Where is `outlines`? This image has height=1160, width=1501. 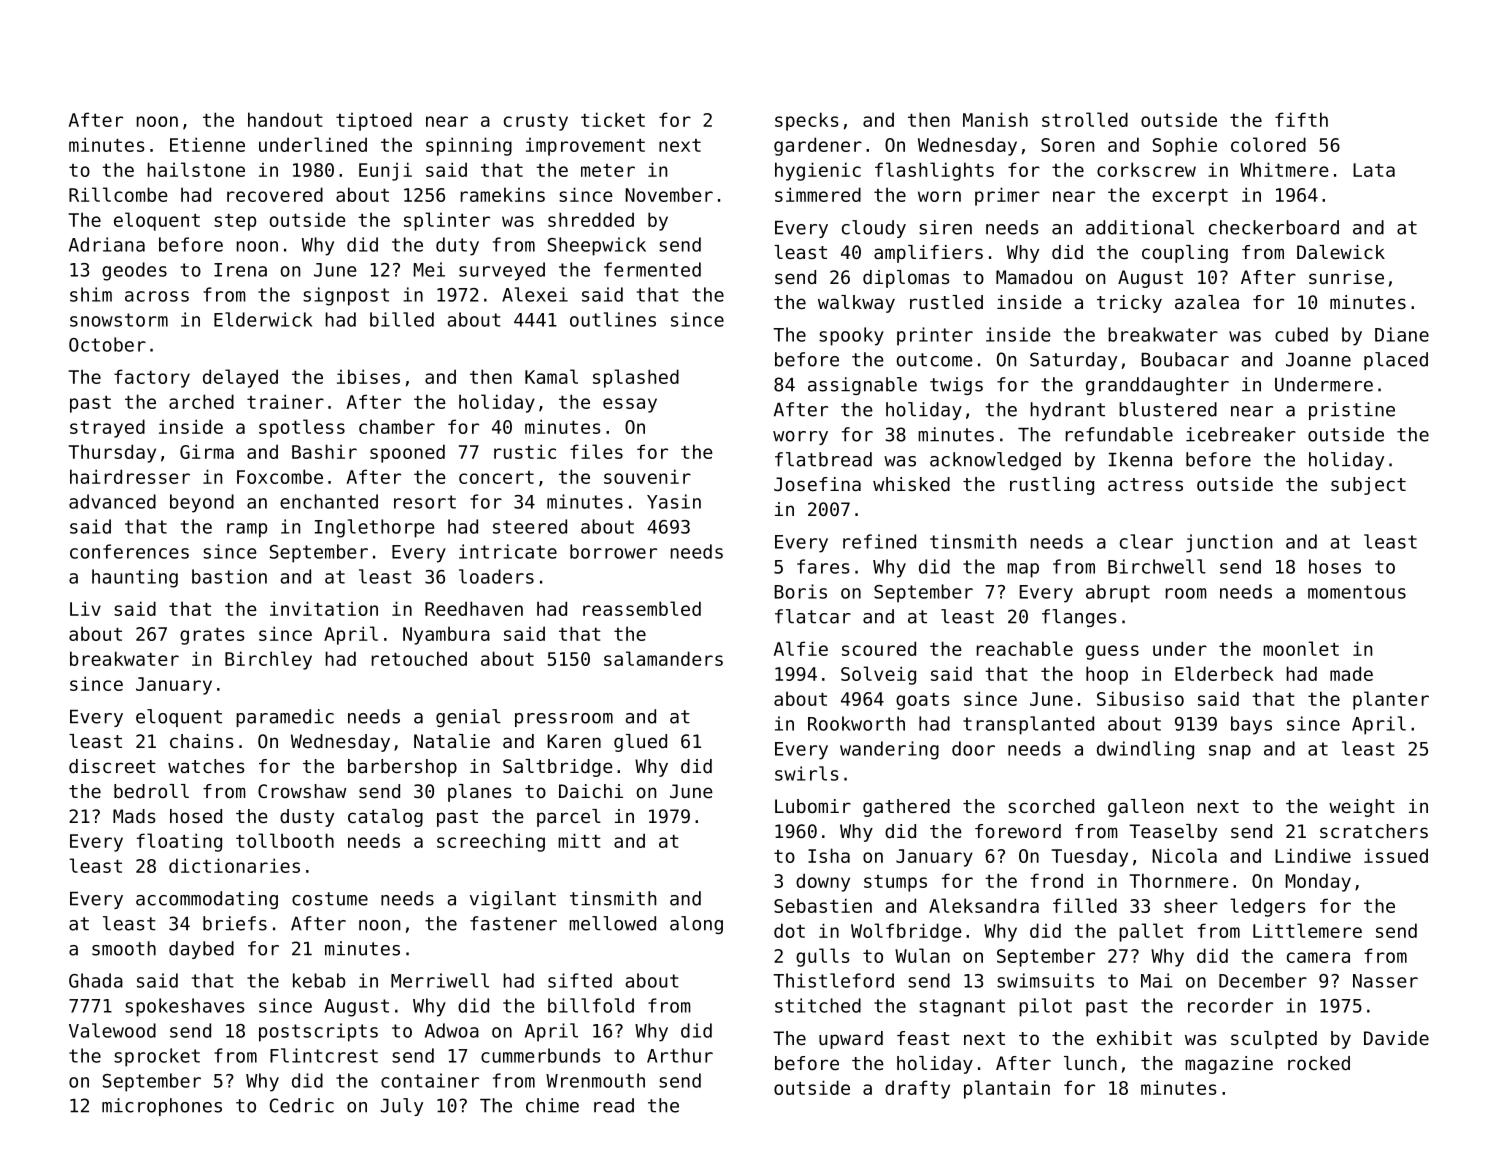 outlines is located at coordinates (613, 319).
